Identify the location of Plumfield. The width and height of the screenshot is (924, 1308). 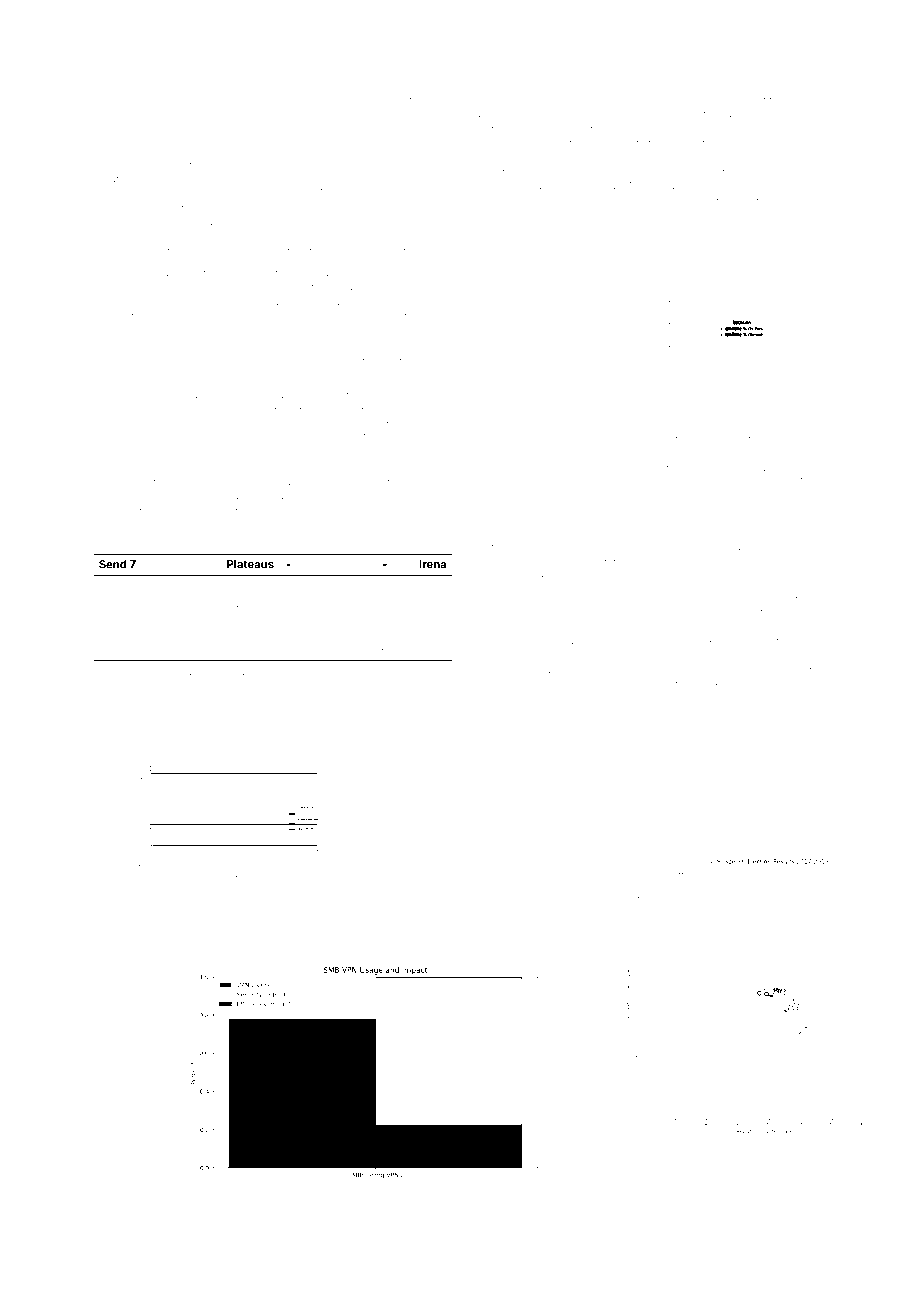
(549, 142).
